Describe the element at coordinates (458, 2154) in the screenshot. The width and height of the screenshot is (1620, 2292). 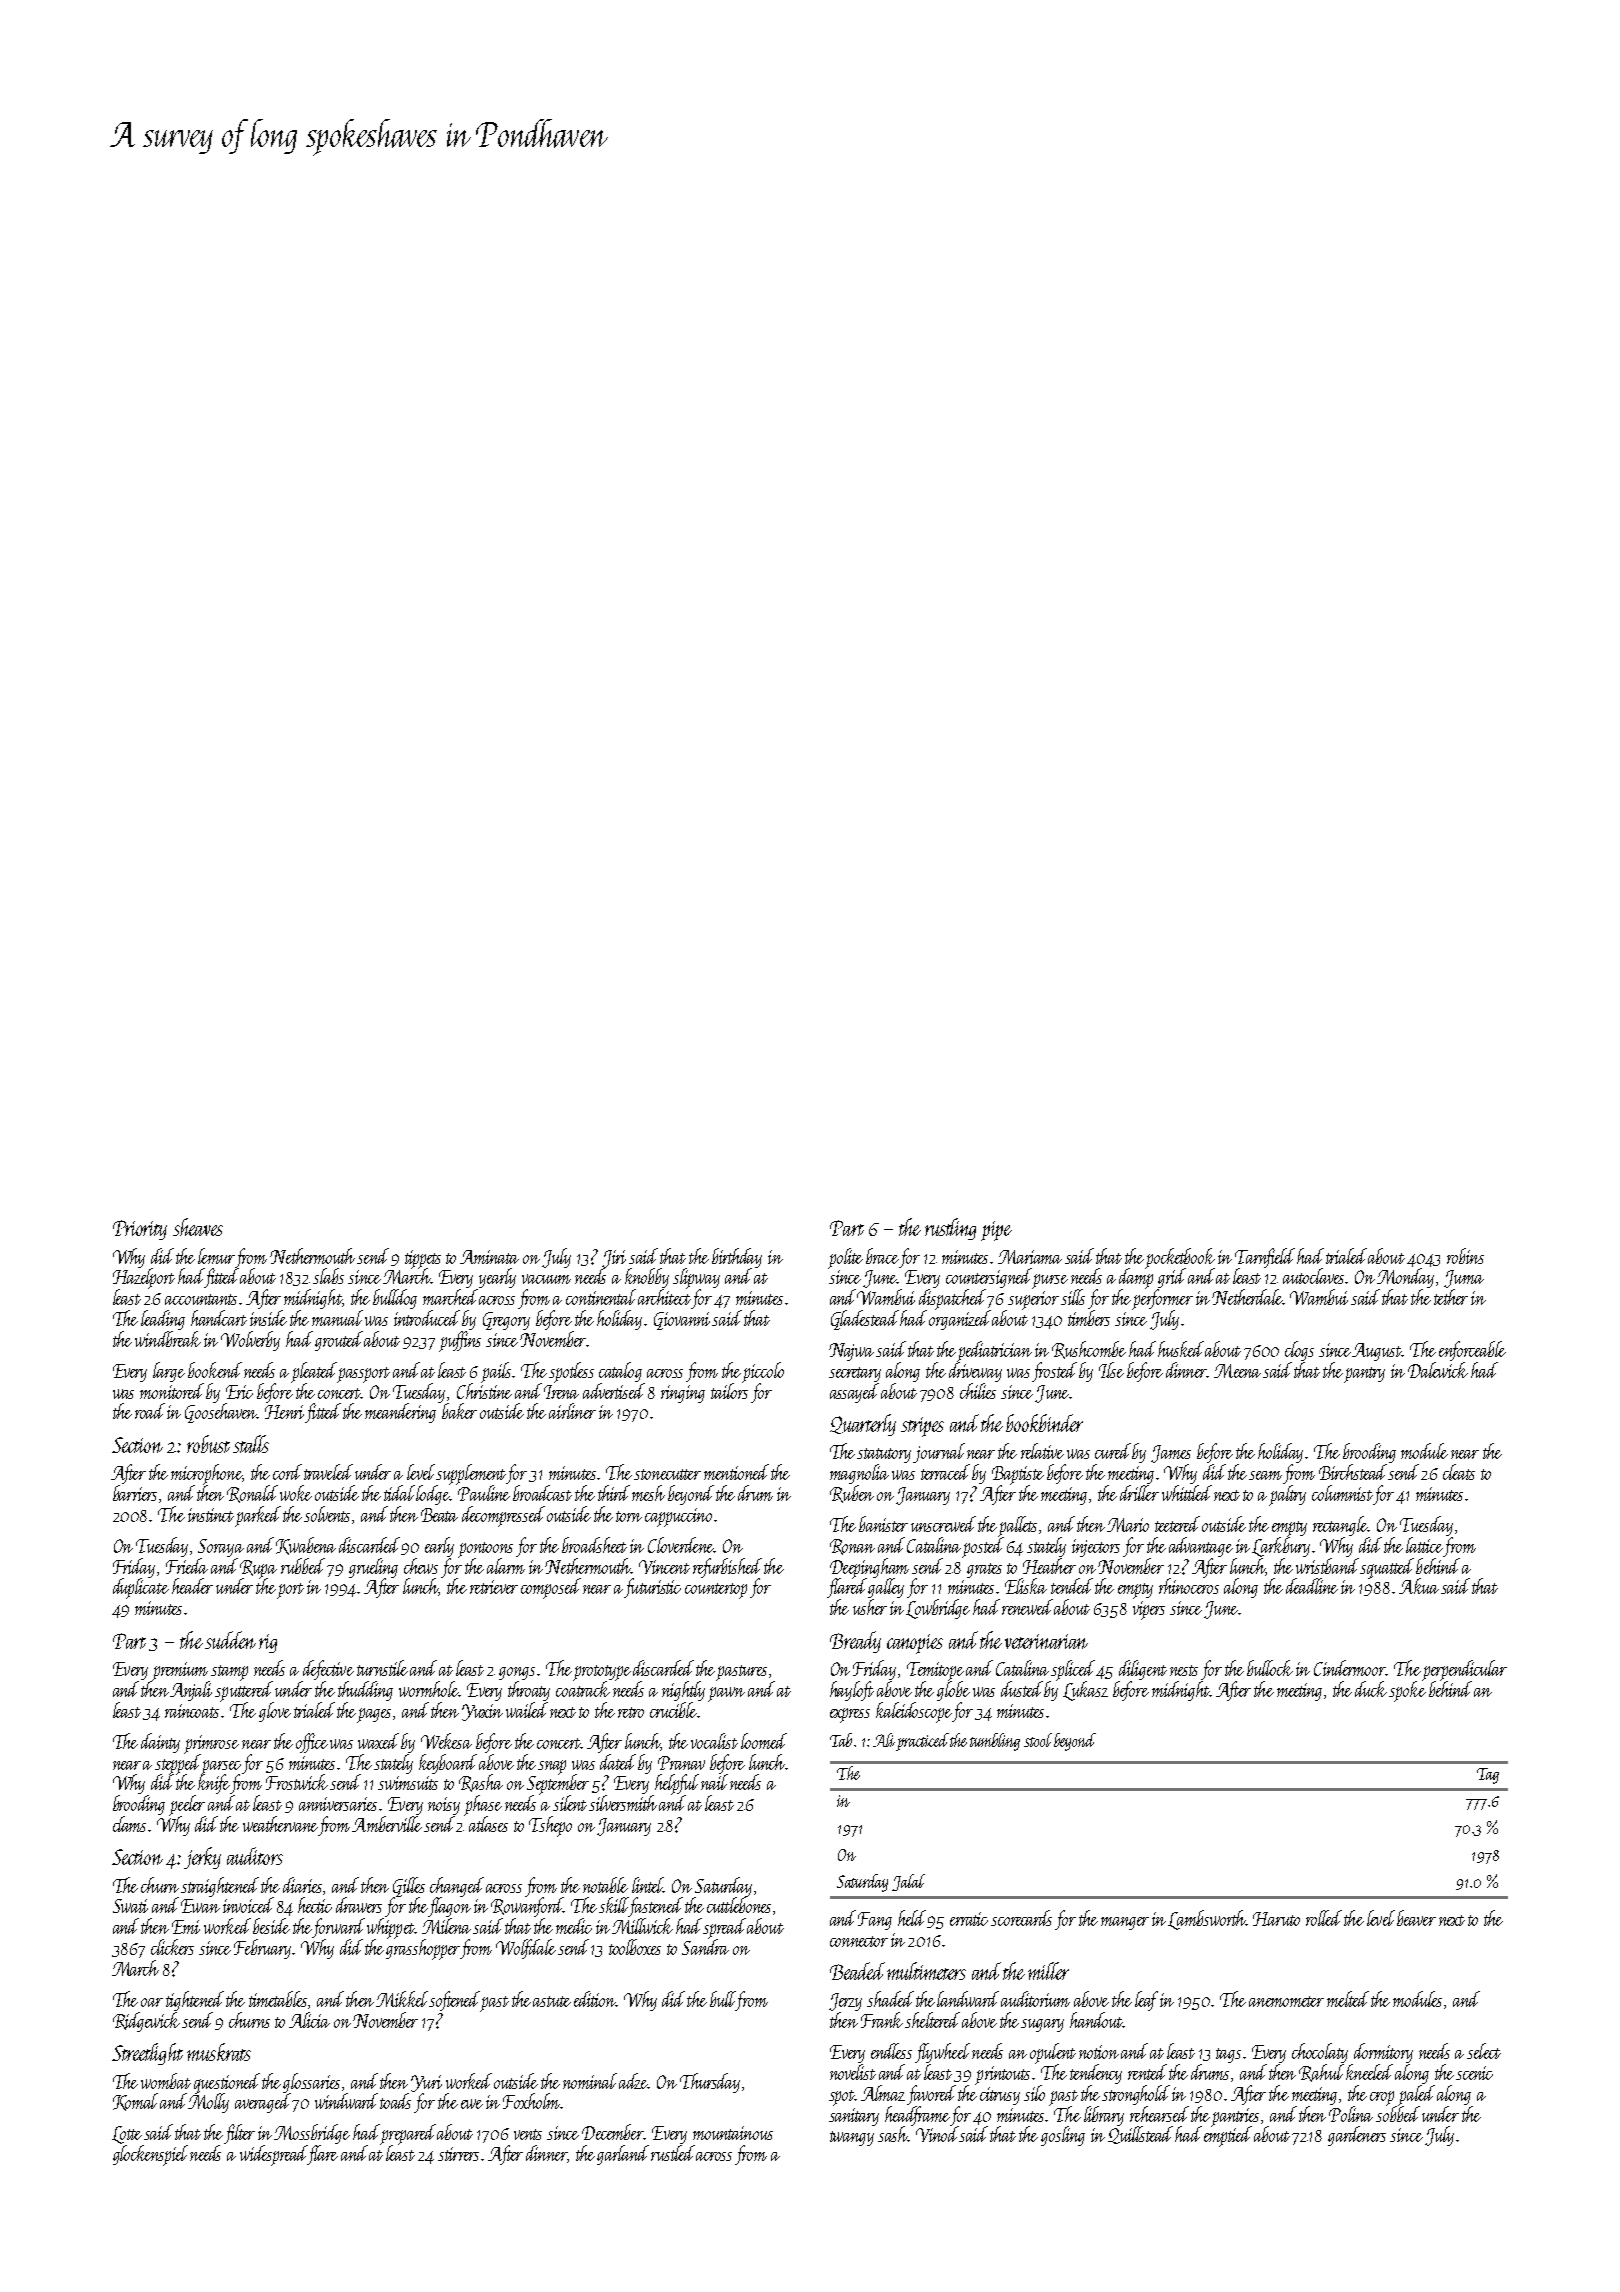
I see `stirrers` at that location.
